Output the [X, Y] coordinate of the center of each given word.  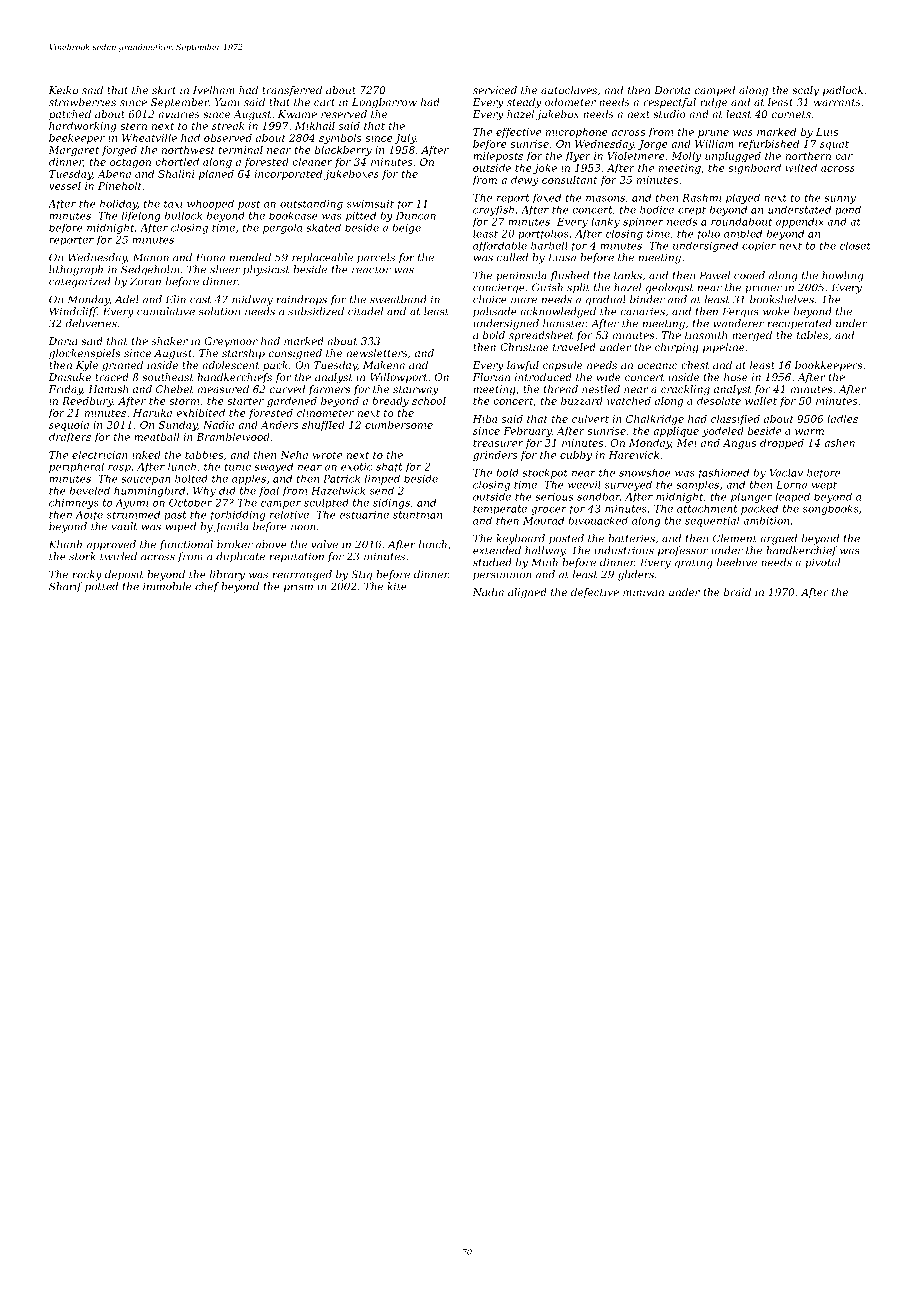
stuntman [417, 515]
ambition [766, 520]
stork [82, 556]
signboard [754, 169]
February [527, 432]
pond [848, 211]
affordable [500, 246]
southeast [168, 377]
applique [676, 432]
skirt [164, 90]
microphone [577, 133]
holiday [118, 205]
